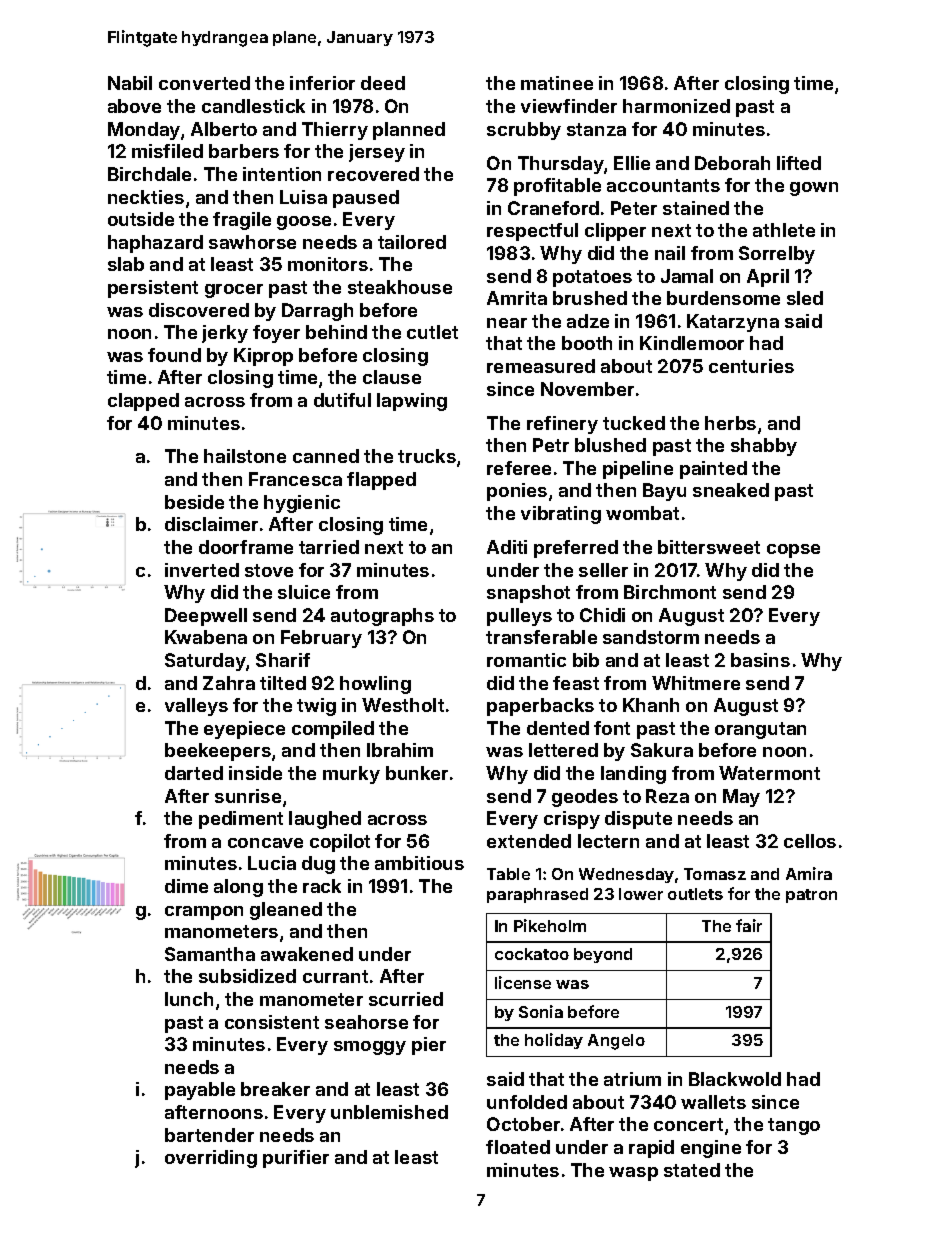 Image resolution: width=952 pixels, height=1233 pixels. Describe the element at coordinates (676, 106) in the screenshot. I see `harmonized` at that location.
